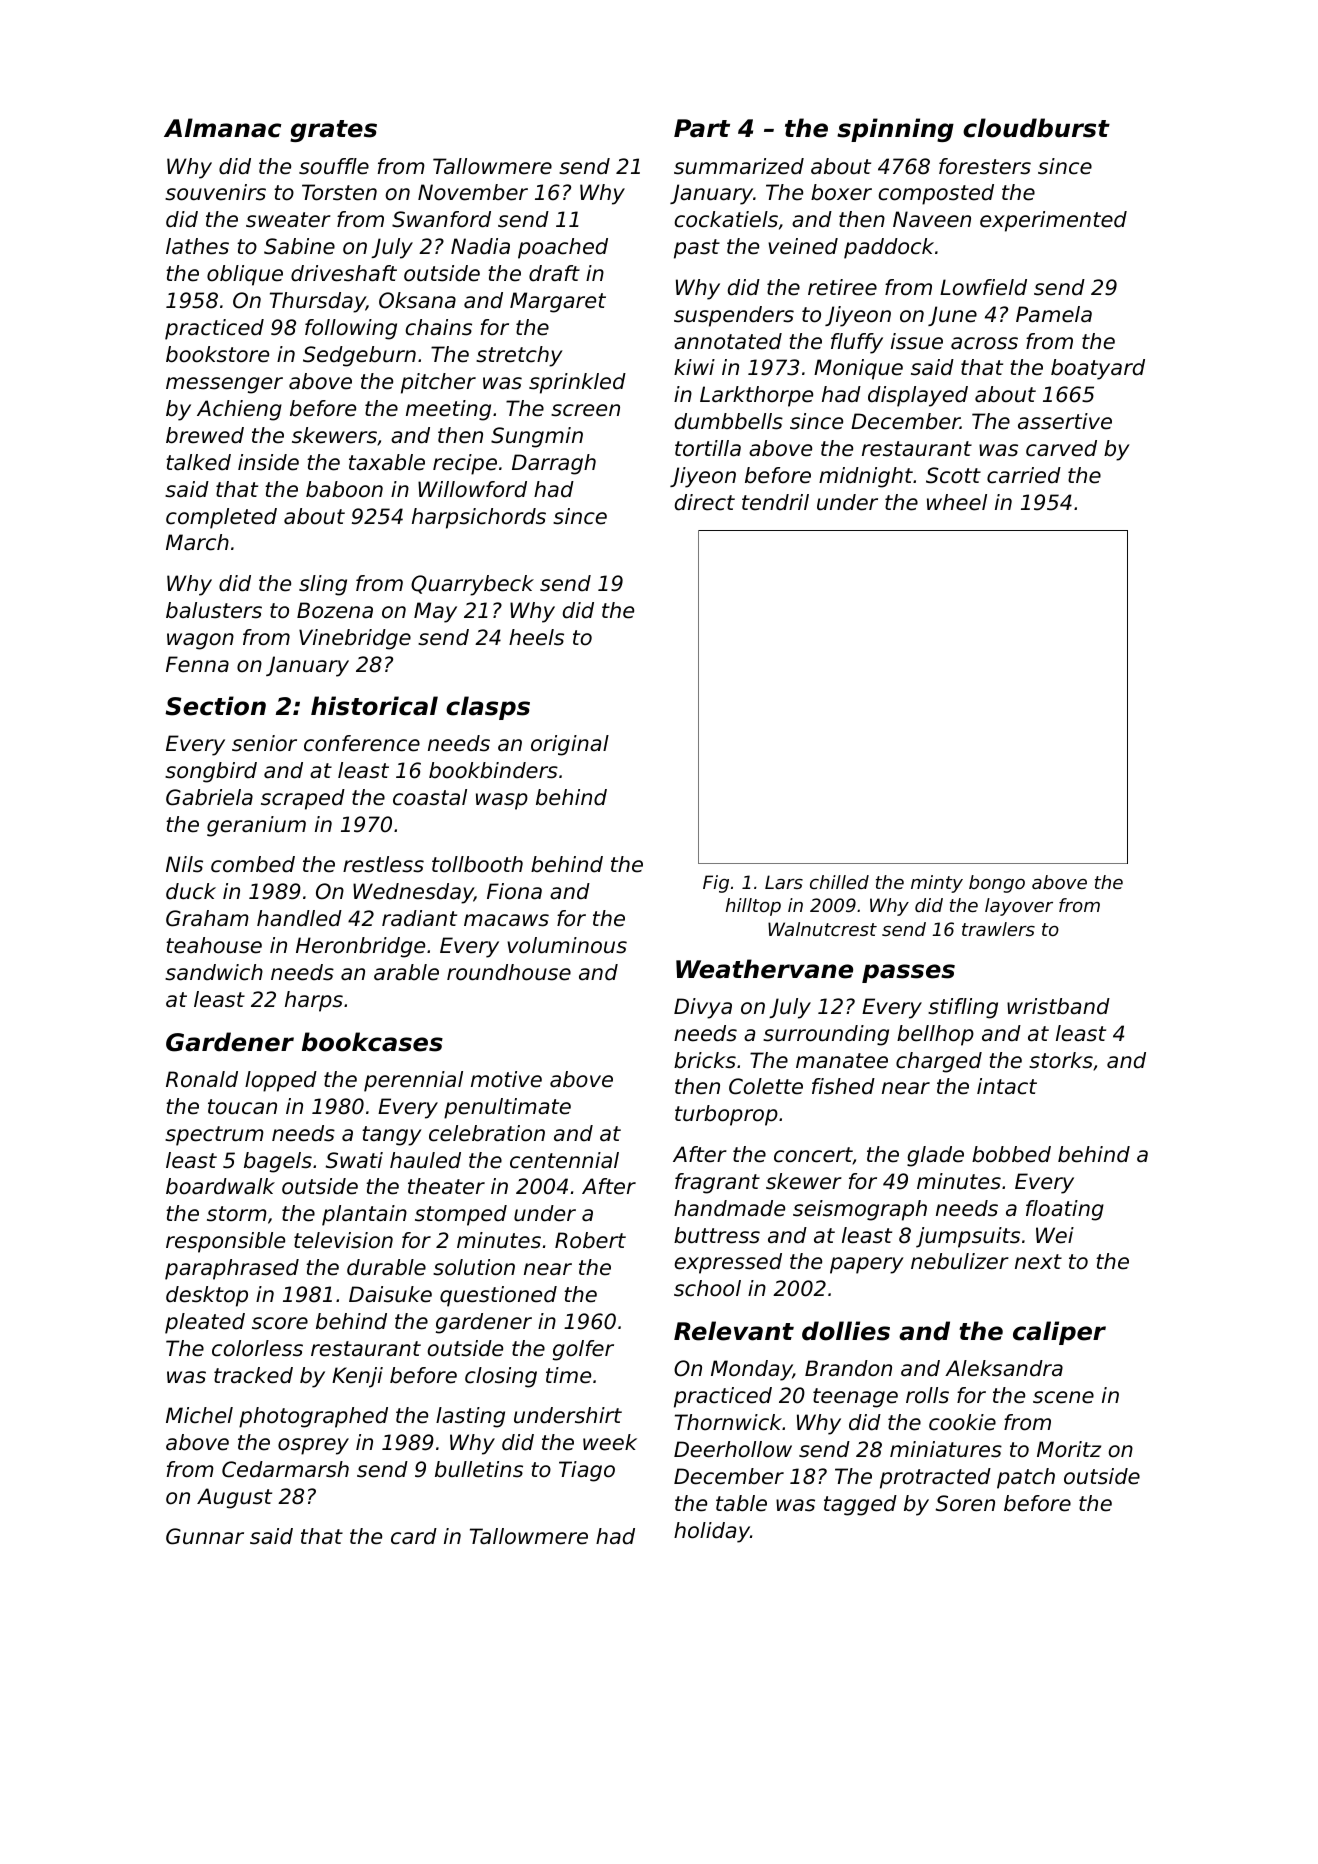 This screenshot has width=1318, height=1864. I want to click on Gunnar, so click(205, 1536).
